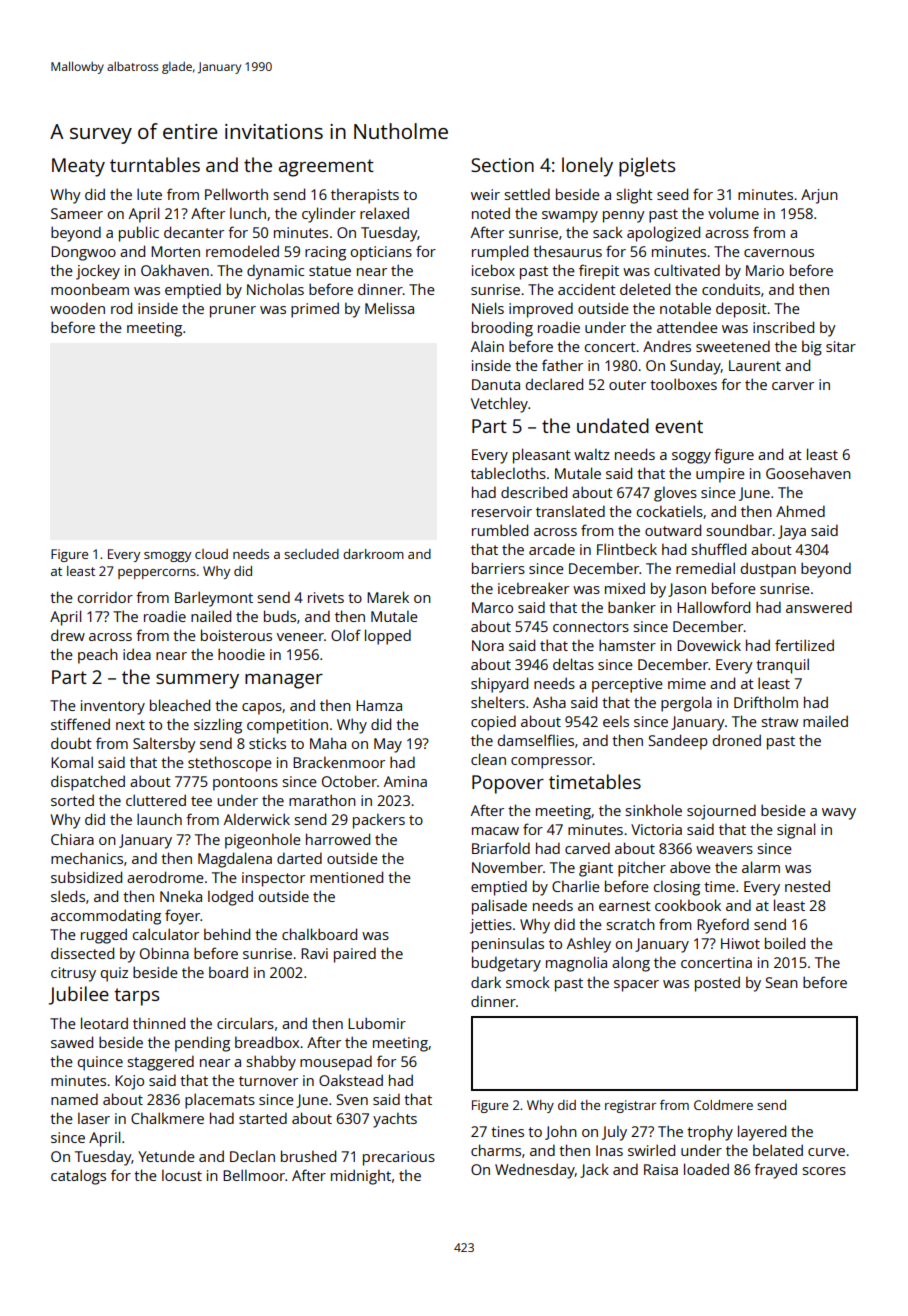  What do you see at coordinates (346, 877) in the image?
I see `mentioned` at bounding box center [346, 877].
